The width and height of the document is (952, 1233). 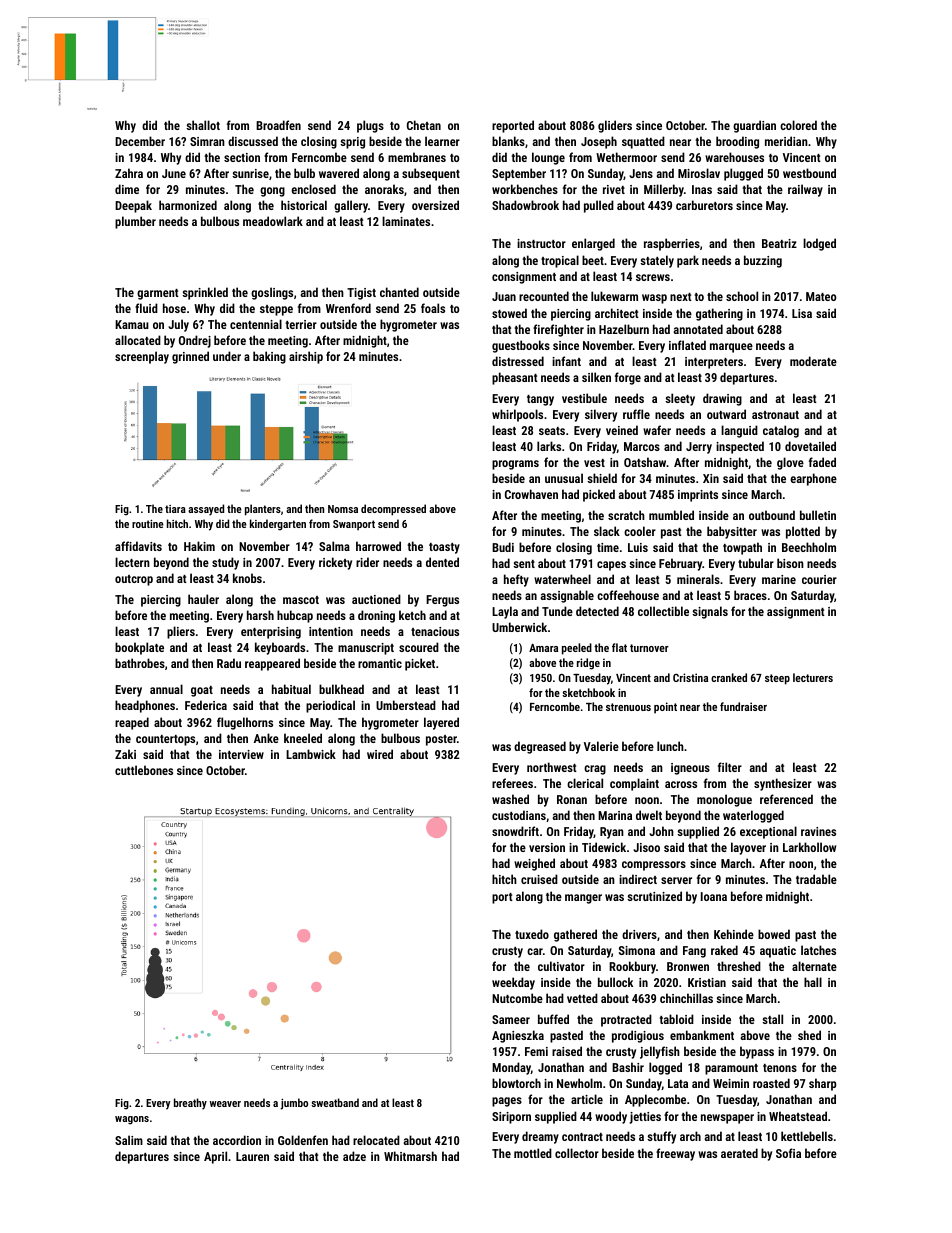 What do you see at coordinates (444, 548) in the document?
I see `toasty` at bounding box center [444, 548].
